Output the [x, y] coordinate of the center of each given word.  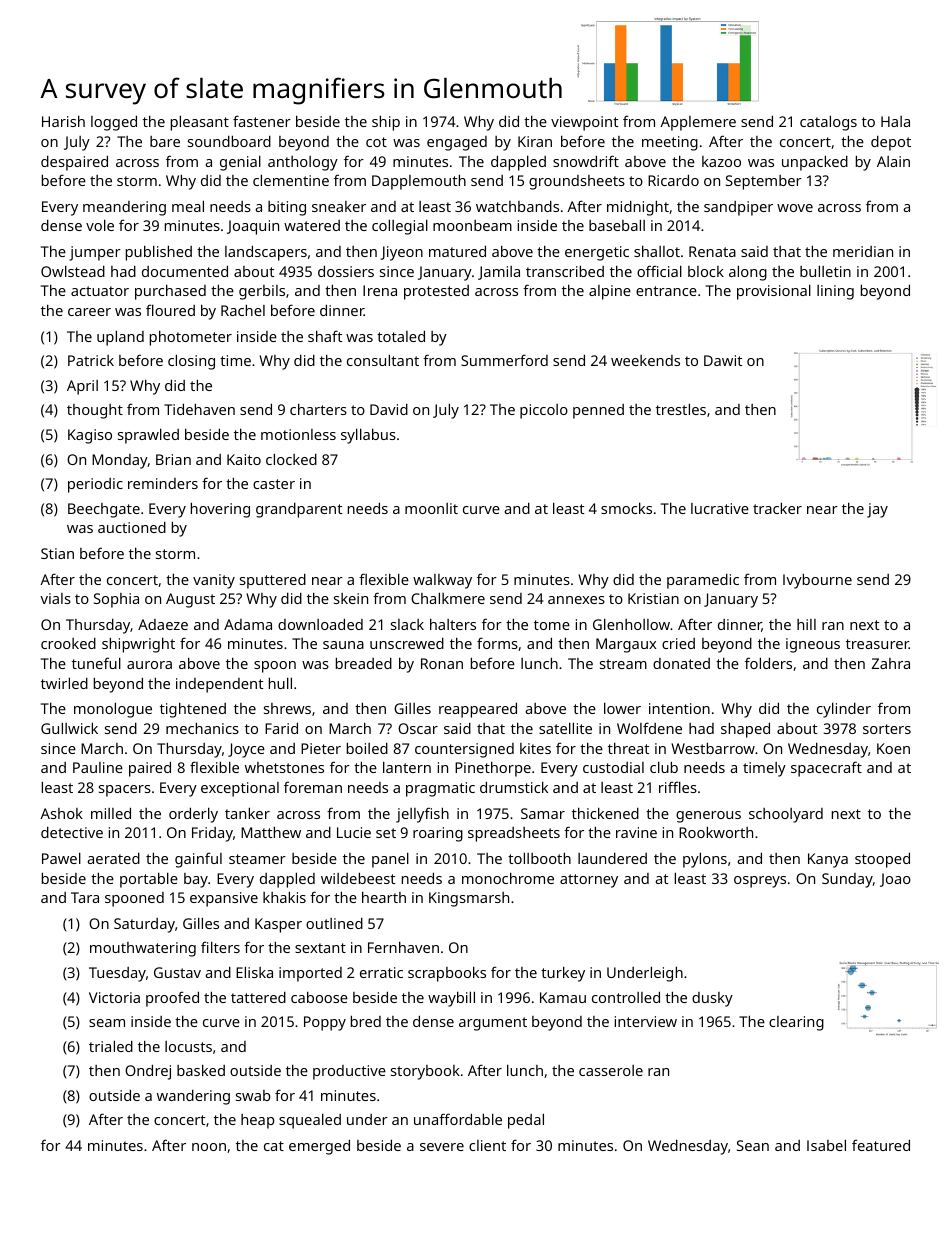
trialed [111, 1046]
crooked [68, 643]
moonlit [431, 508]
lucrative [720, 508]
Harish [63, 121]
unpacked [815, 163]
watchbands [517, 206]
